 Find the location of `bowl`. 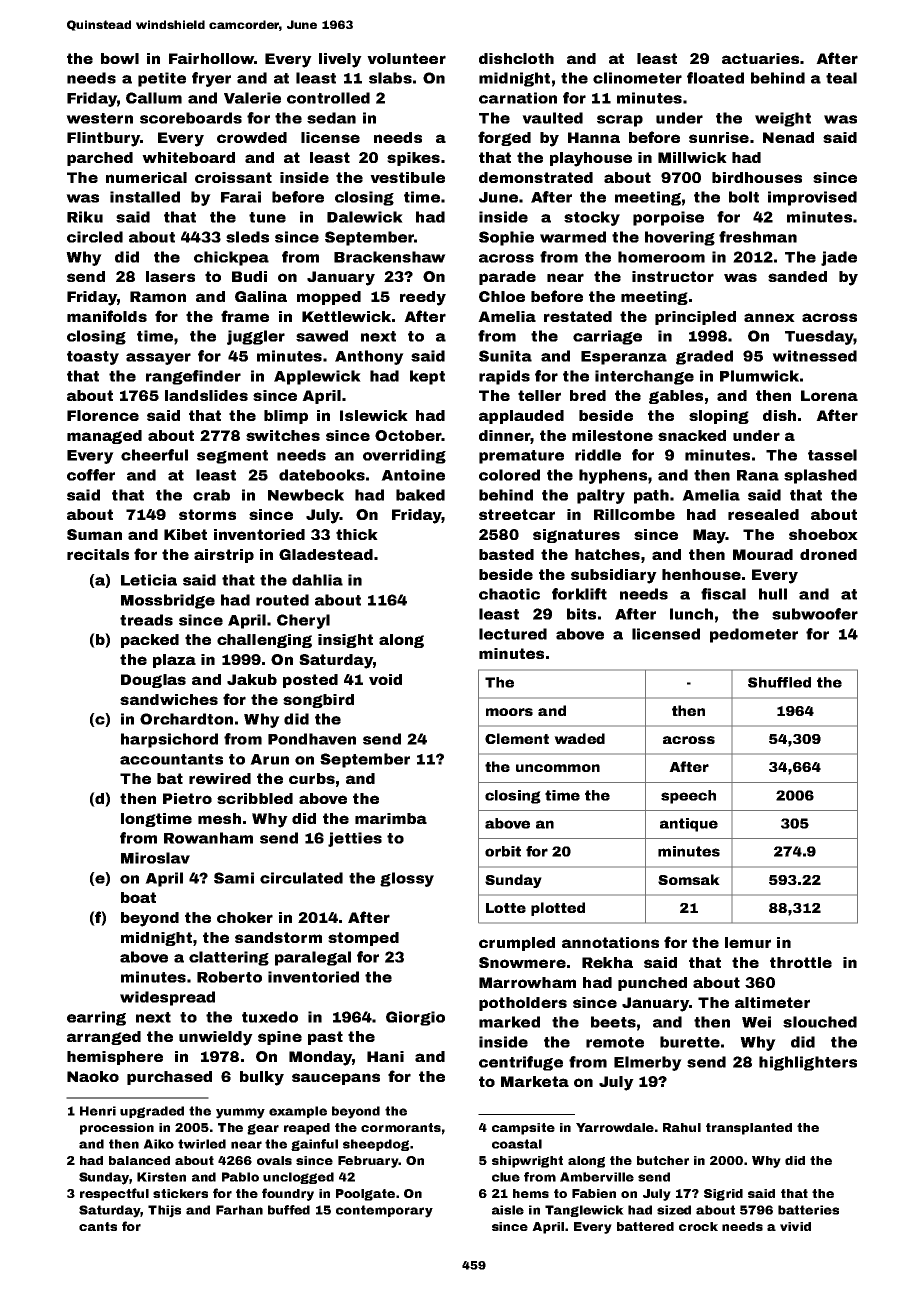

bowl is located at coordinates (120, 58).
